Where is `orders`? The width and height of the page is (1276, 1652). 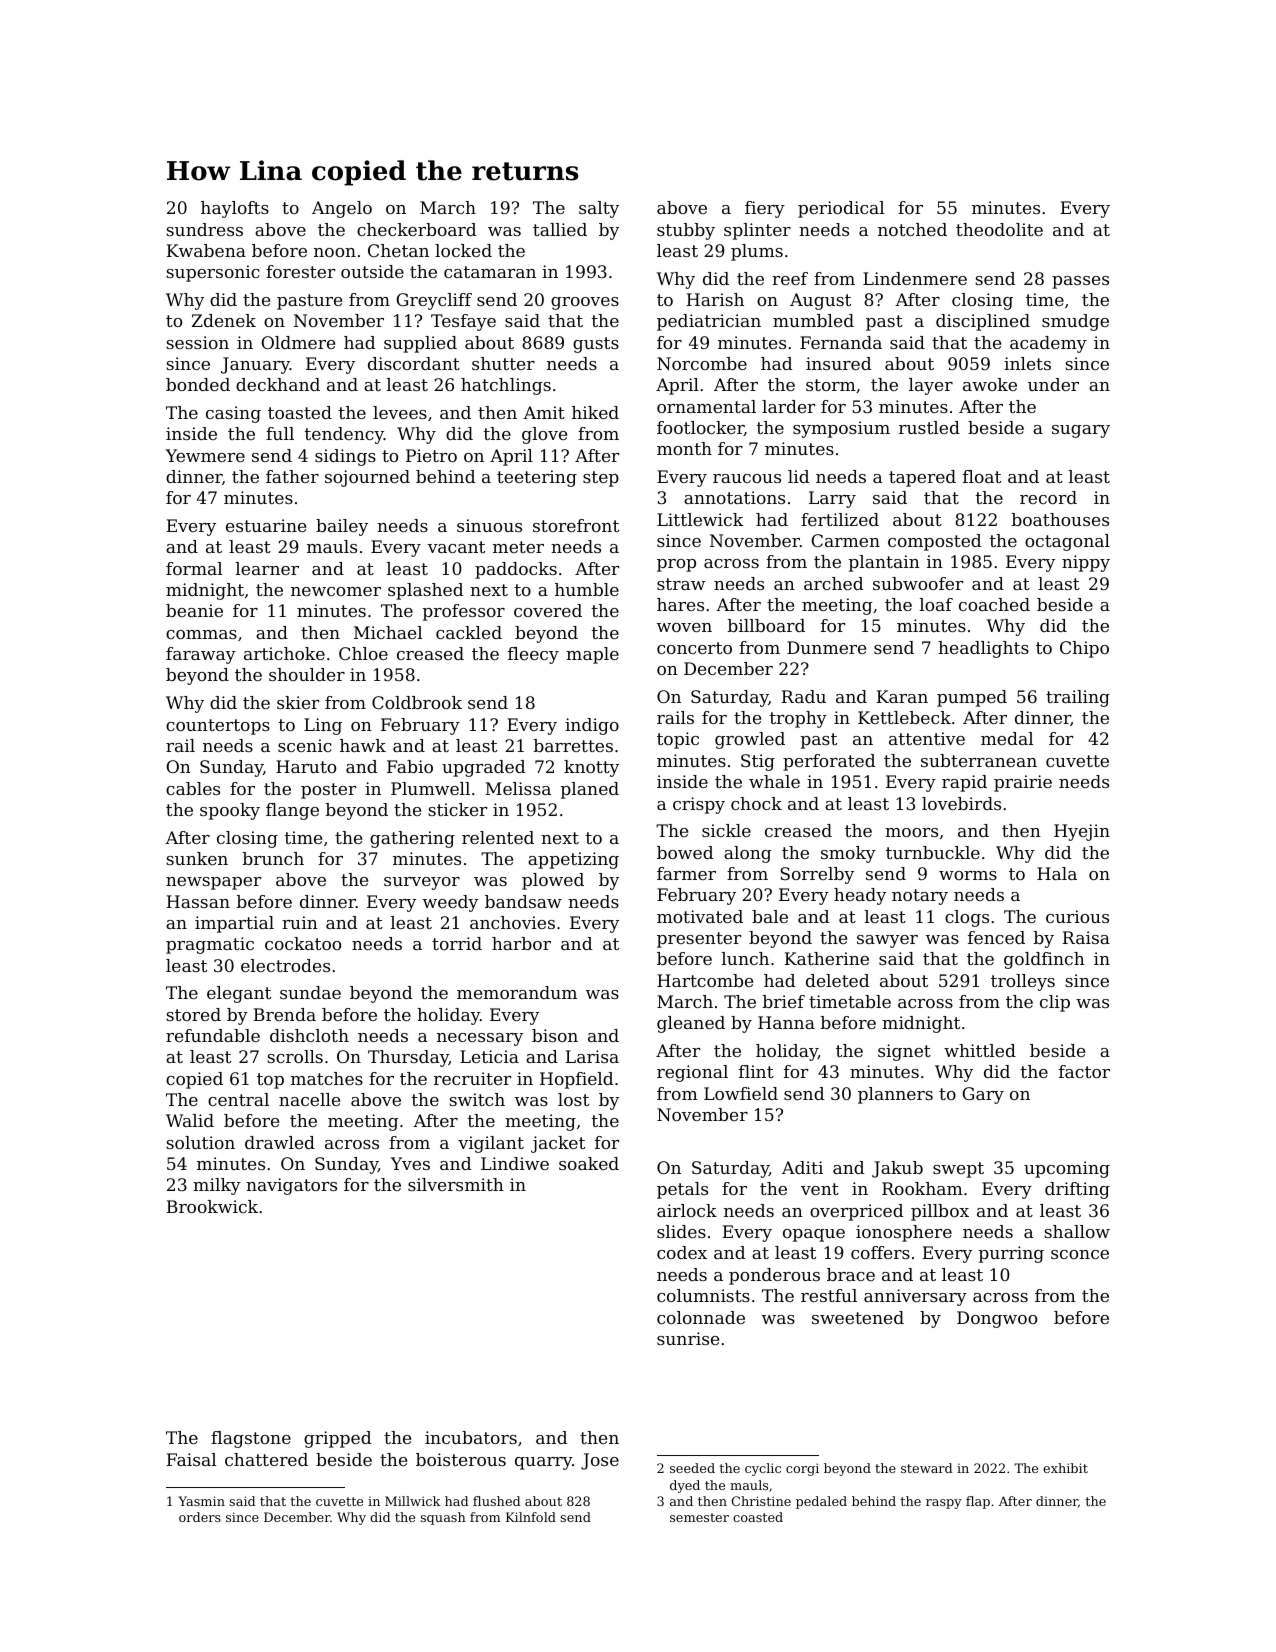 orders is located at coordinates (200, 1517).
